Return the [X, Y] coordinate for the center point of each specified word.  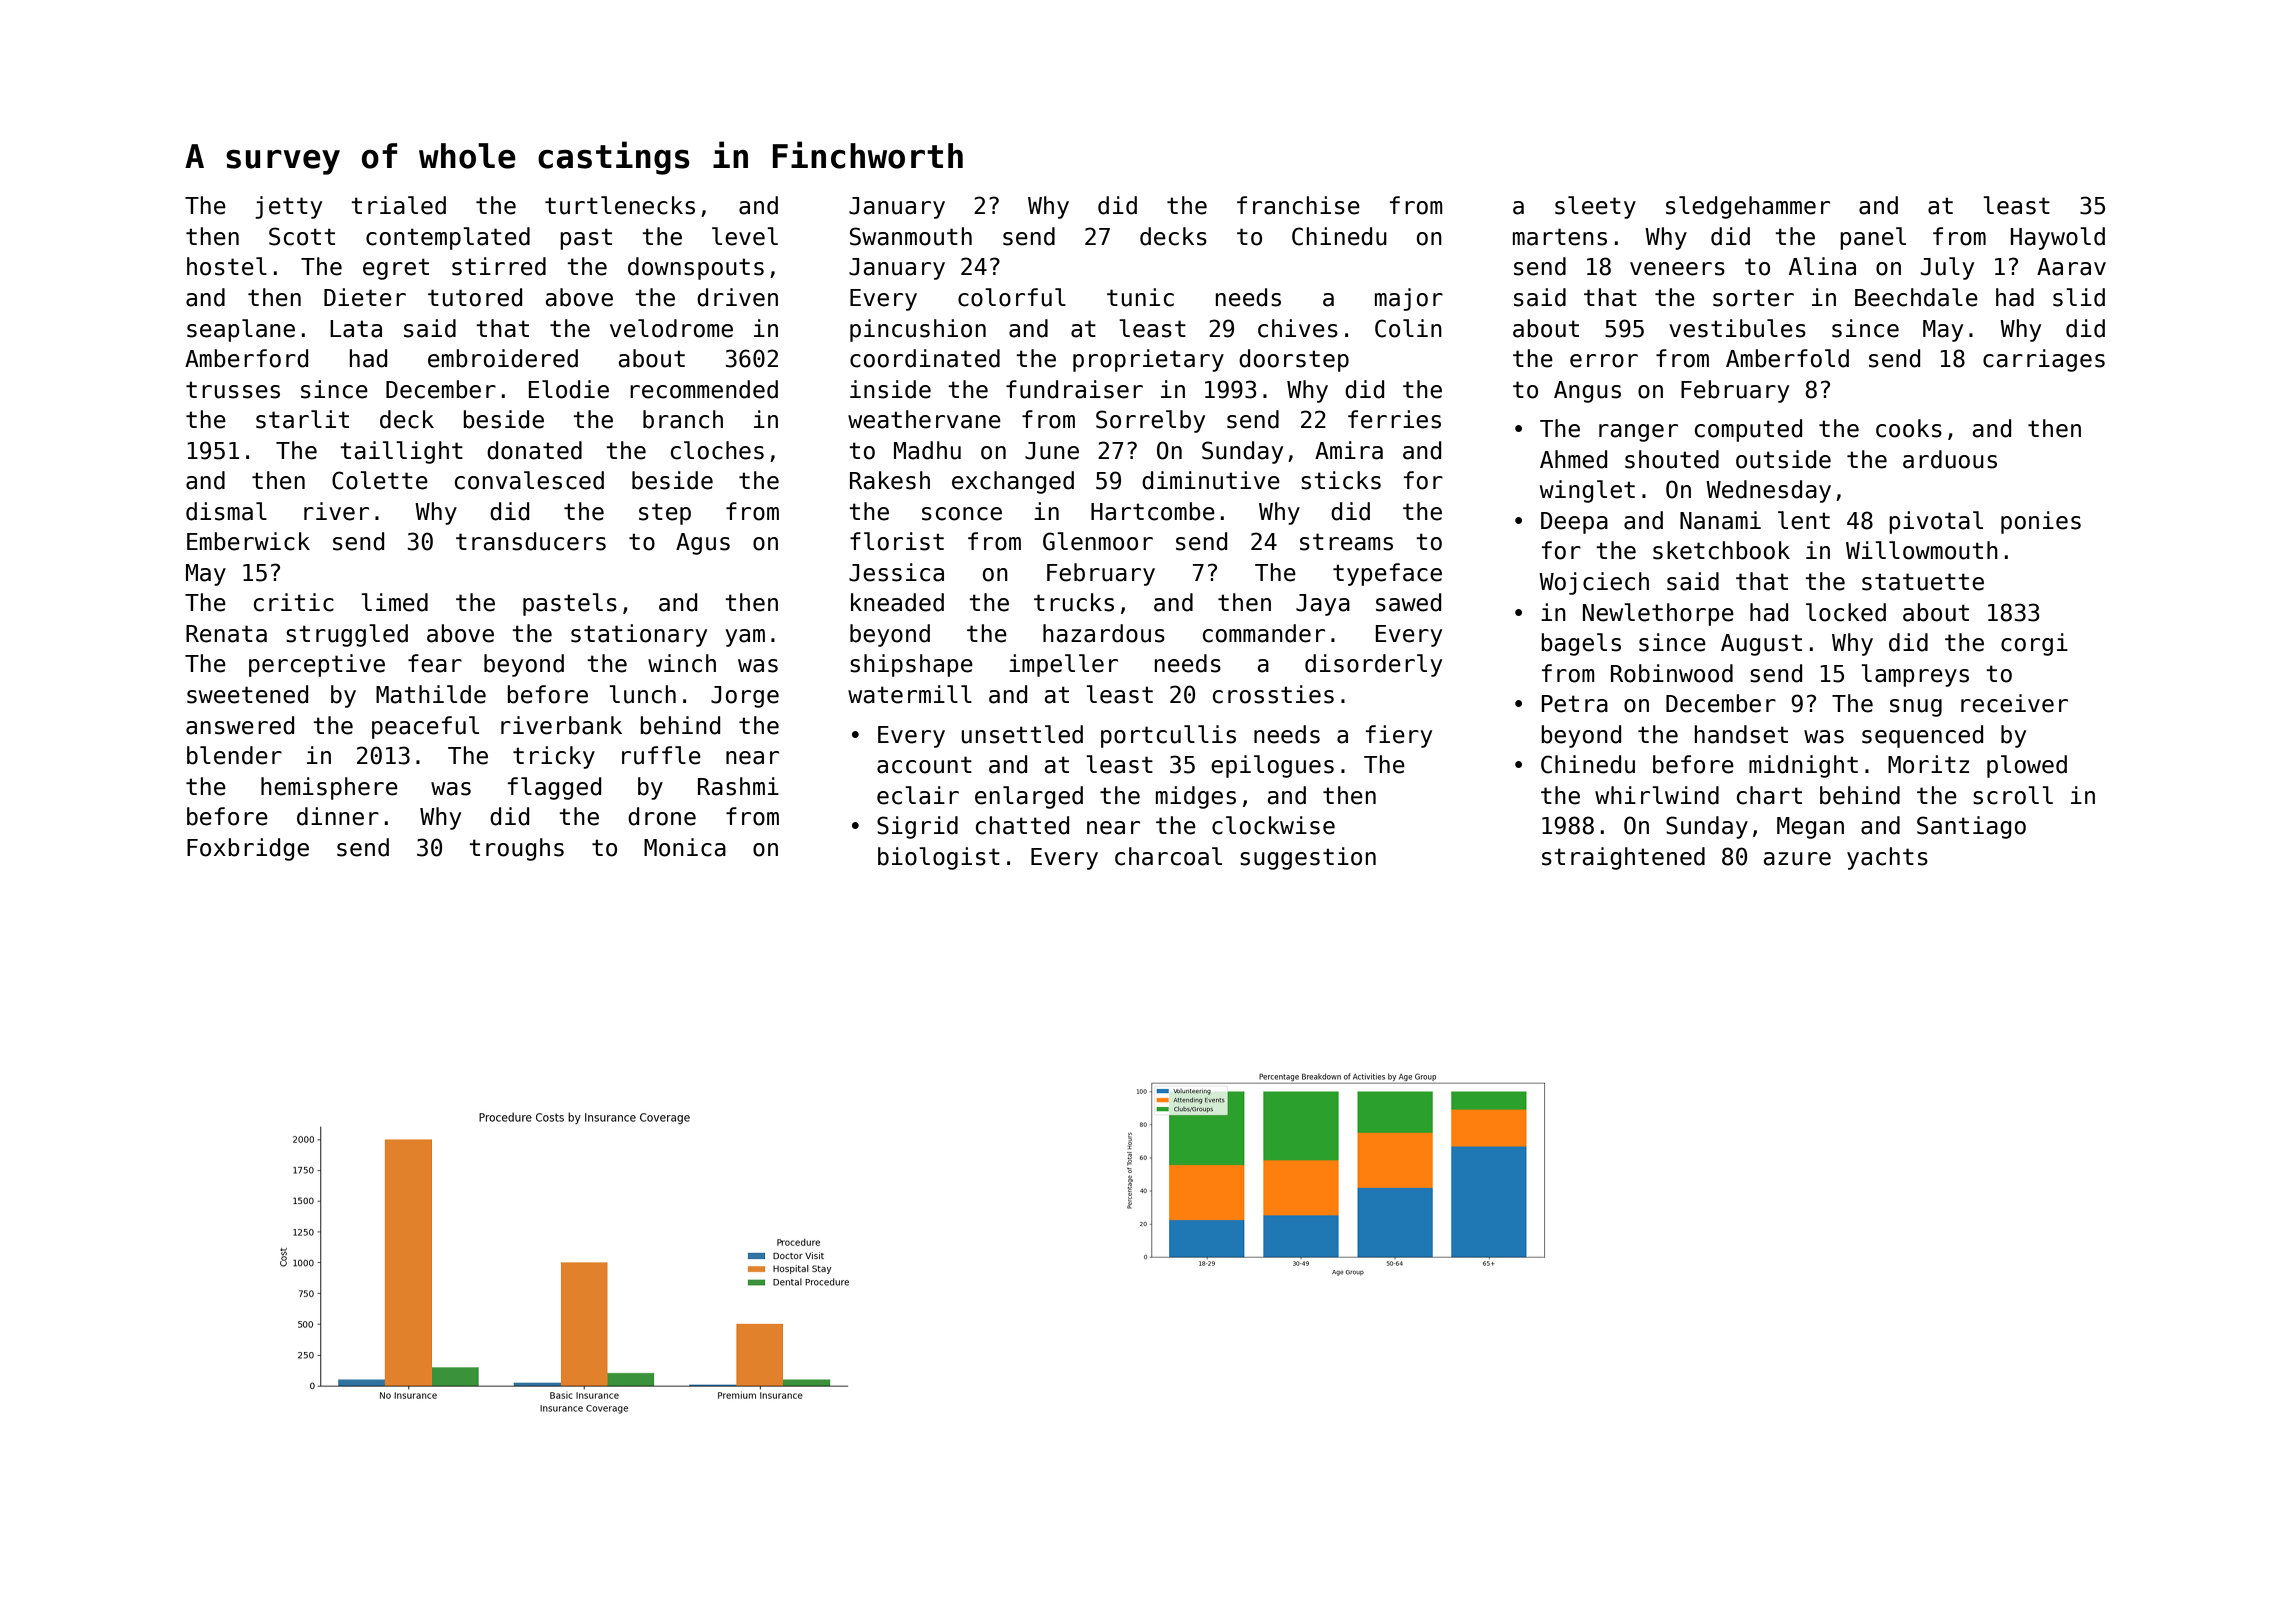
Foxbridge [248, 849]
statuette [1923, 582]
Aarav [2071, 267]
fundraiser [1074, 389]
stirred [499, 266]
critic [294, 602]
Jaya [1323, 605]
